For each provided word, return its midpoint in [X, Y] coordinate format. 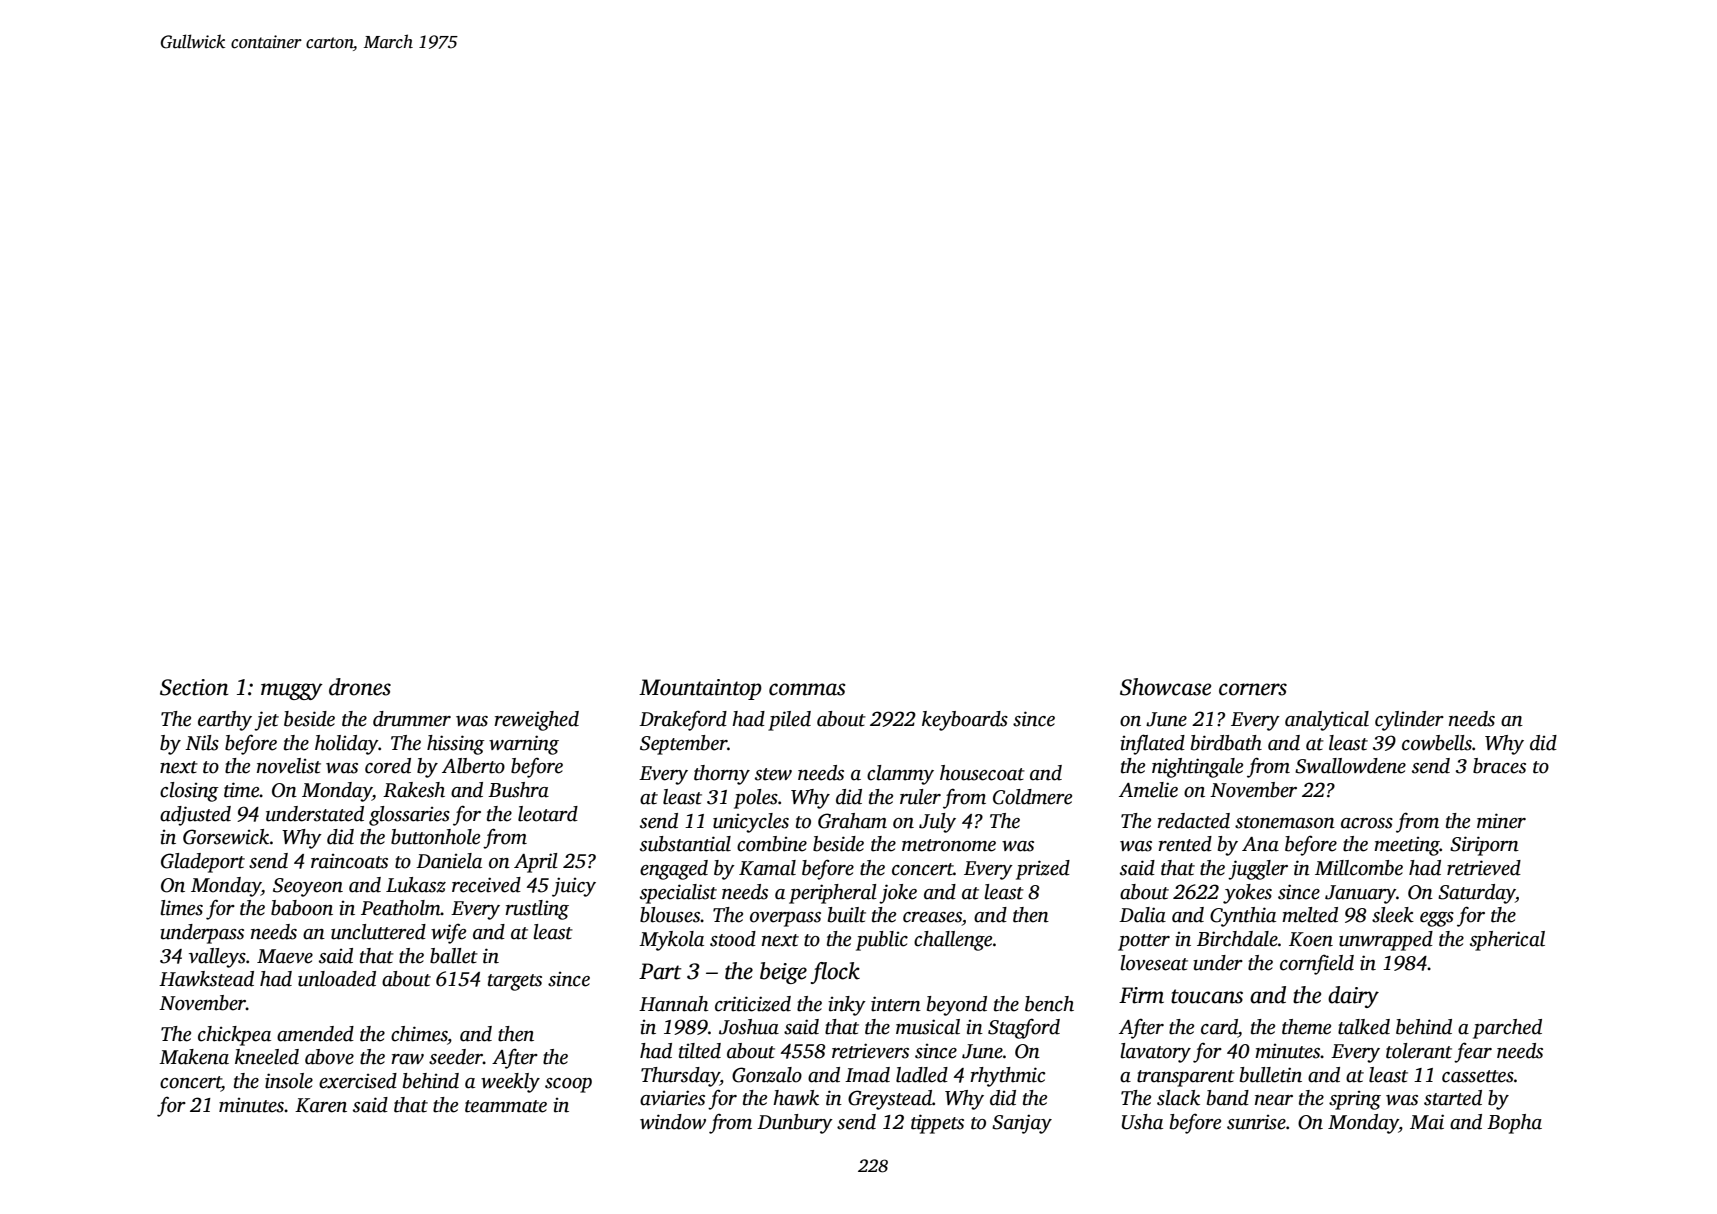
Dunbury [795, 1124]
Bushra [518, 790]
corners [1253, 689]
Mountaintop [700, 689]
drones [360, 687]
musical [928, 1027]
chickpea [234, 1036]
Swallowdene [1350, 766]
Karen [321, 1105]
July [937, 823]
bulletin [1271, 1075]
